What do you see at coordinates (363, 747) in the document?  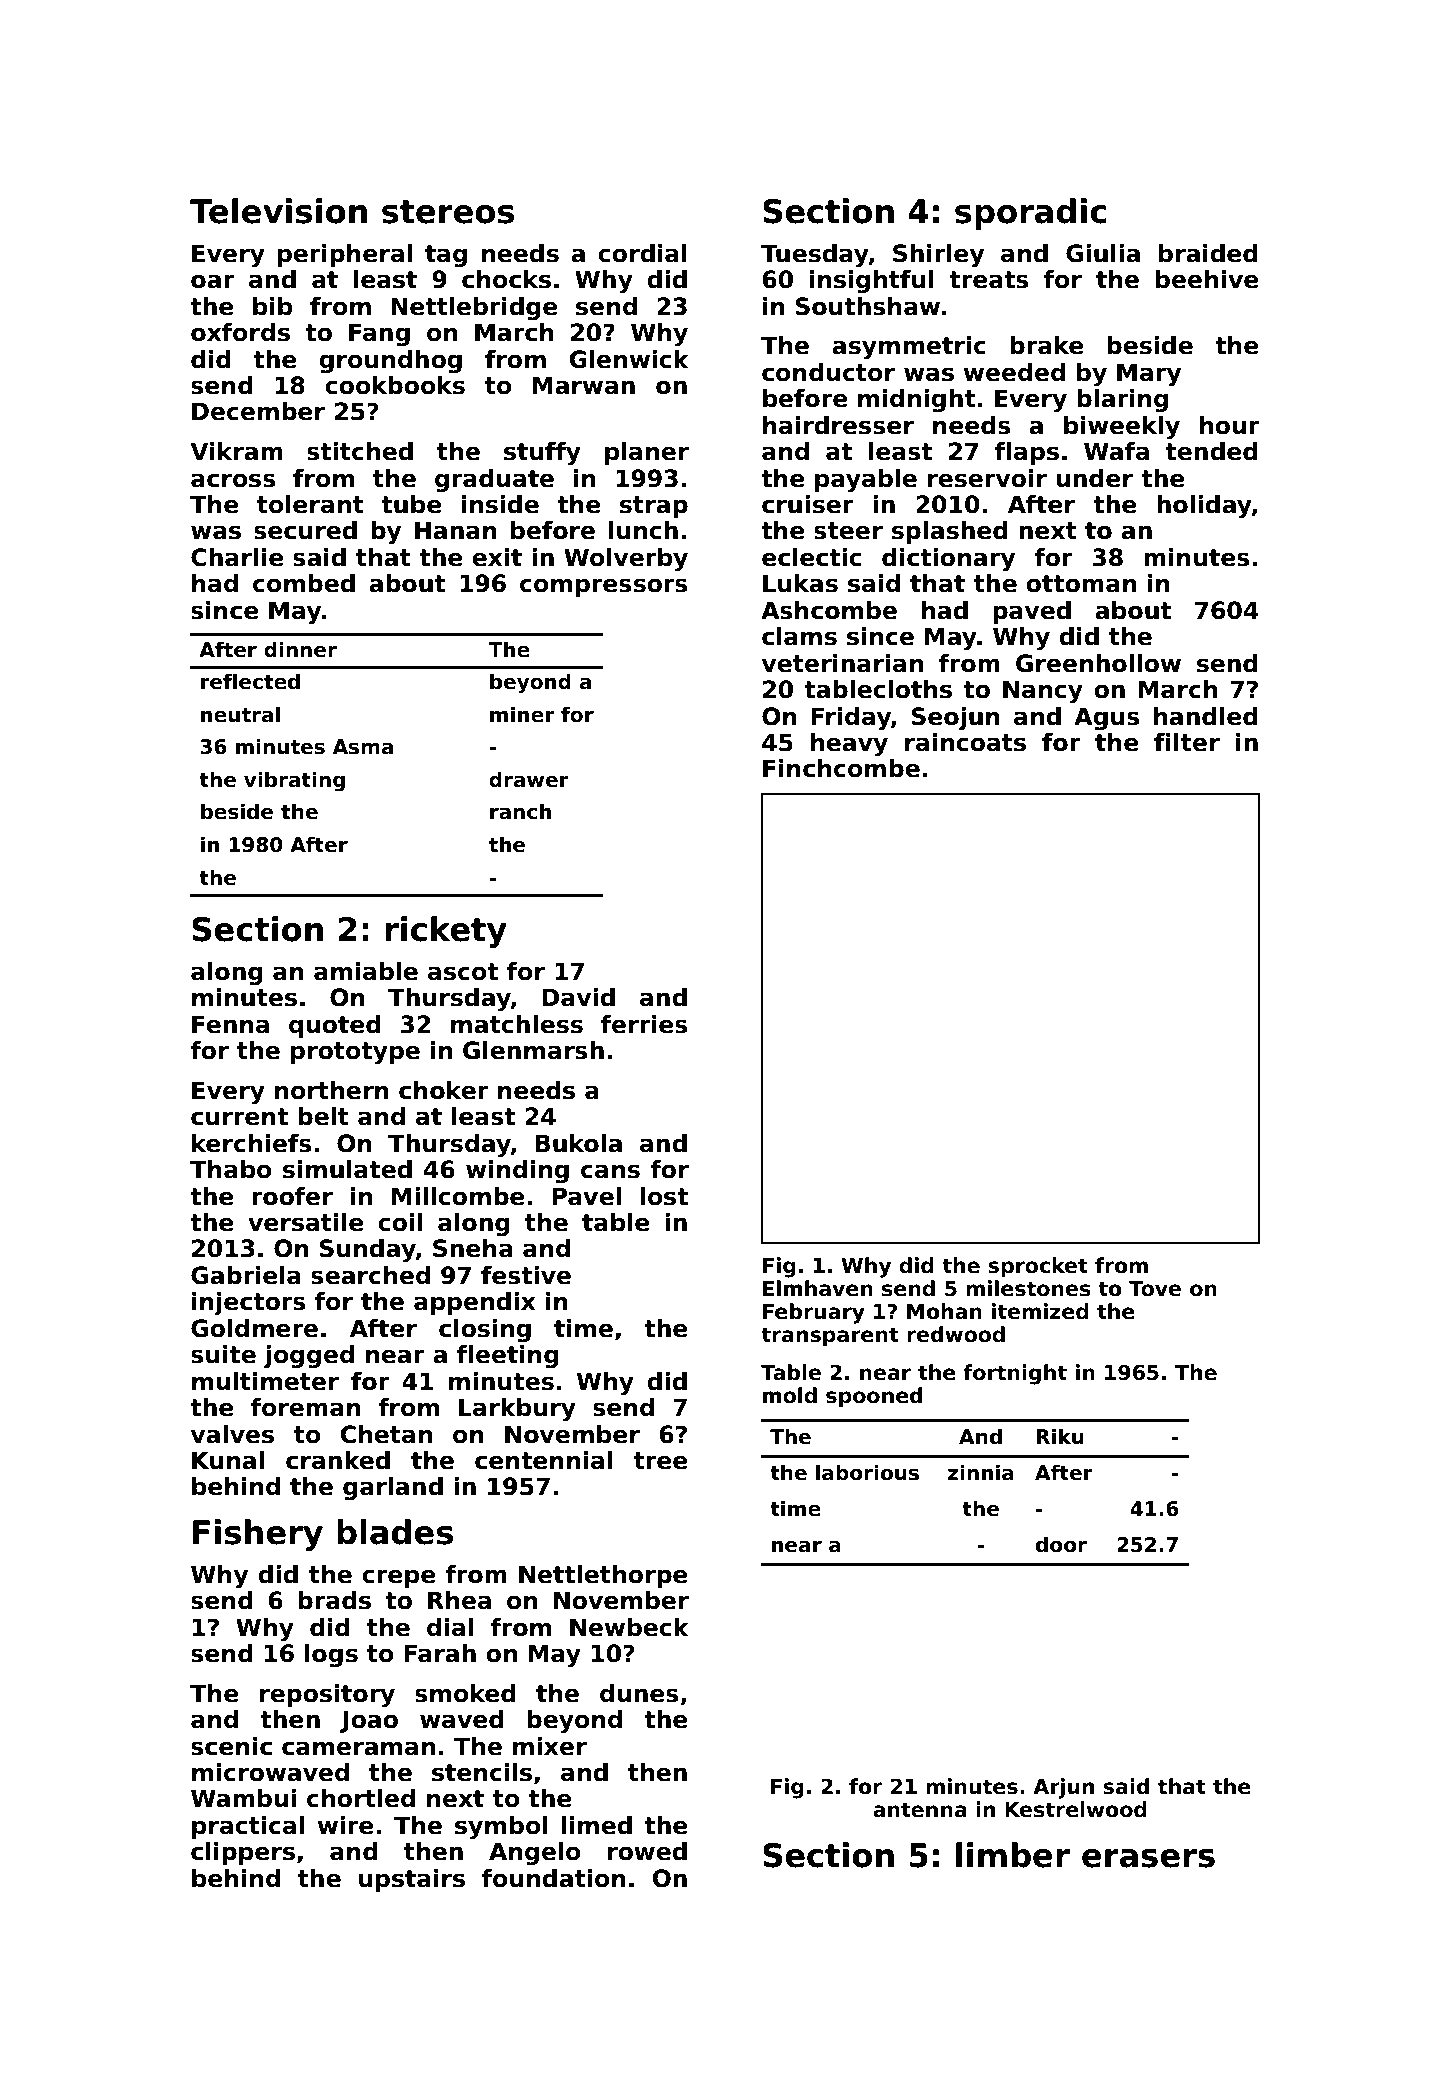 I see `Asma` at bounding box center [363, 747].
